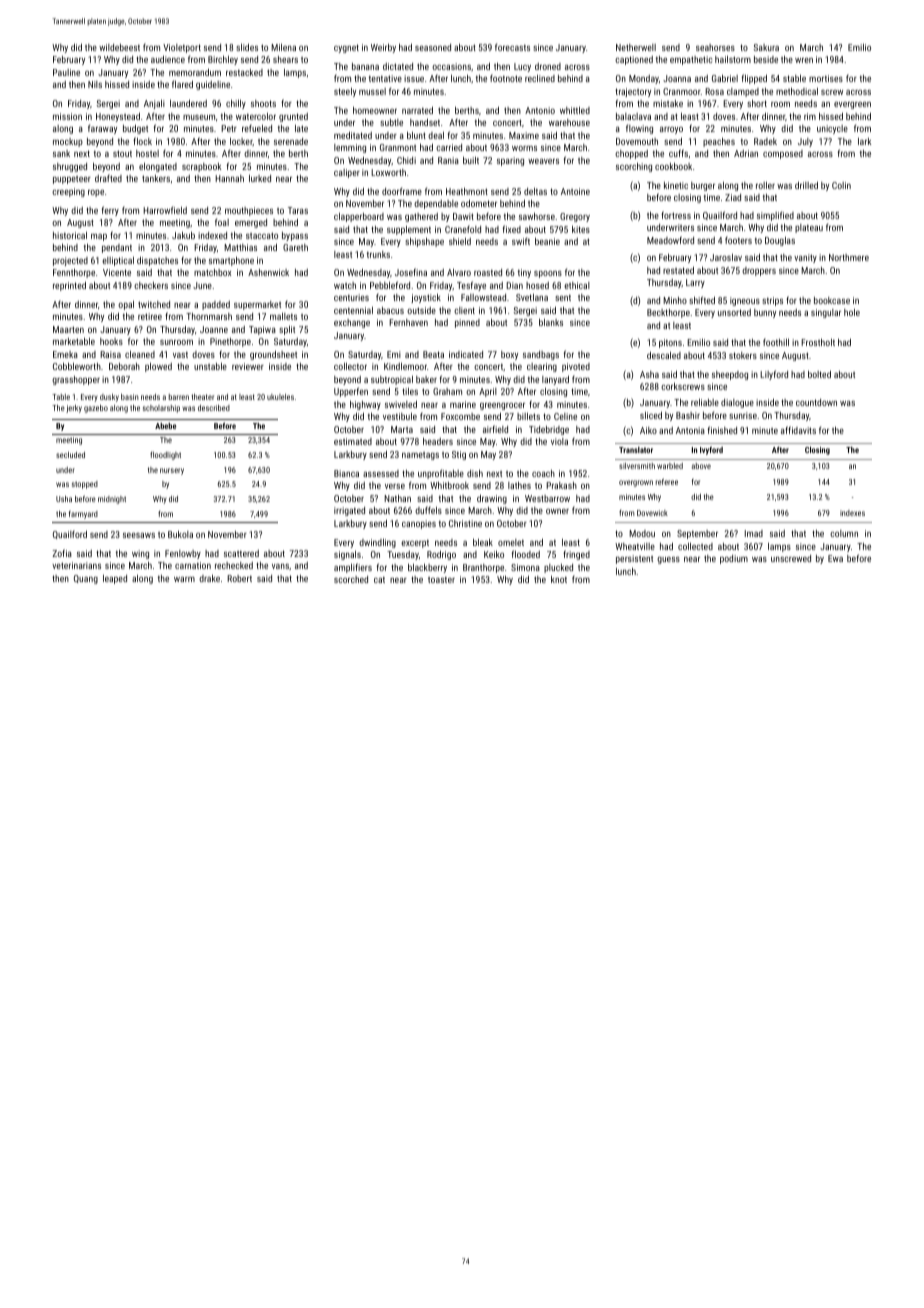 The height and width of the screenshot is (1308, 924). I want to click on Quang, so click(86, 579).
